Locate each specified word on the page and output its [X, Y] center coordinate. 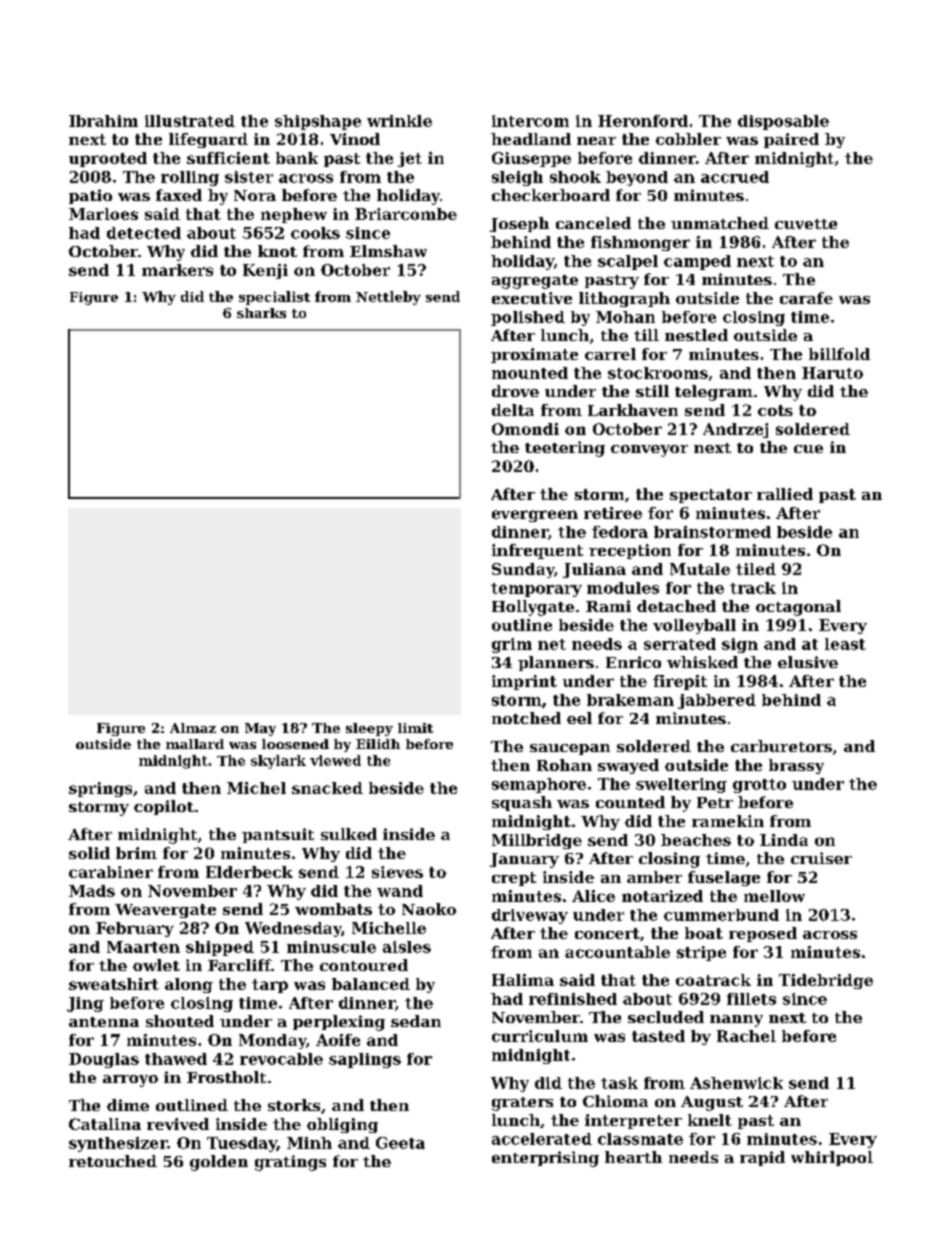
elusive [808, 662]
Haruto [832, 373]
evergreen [535, 516]
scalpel [628, 262]
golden [219, 1163]
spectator [711, 496]
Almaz [193, 728]
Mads [92, 891]
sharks [261, 313]
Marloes [103, 214]
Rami [608, 606]
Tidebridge [826, 981]
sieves [397, 872]
